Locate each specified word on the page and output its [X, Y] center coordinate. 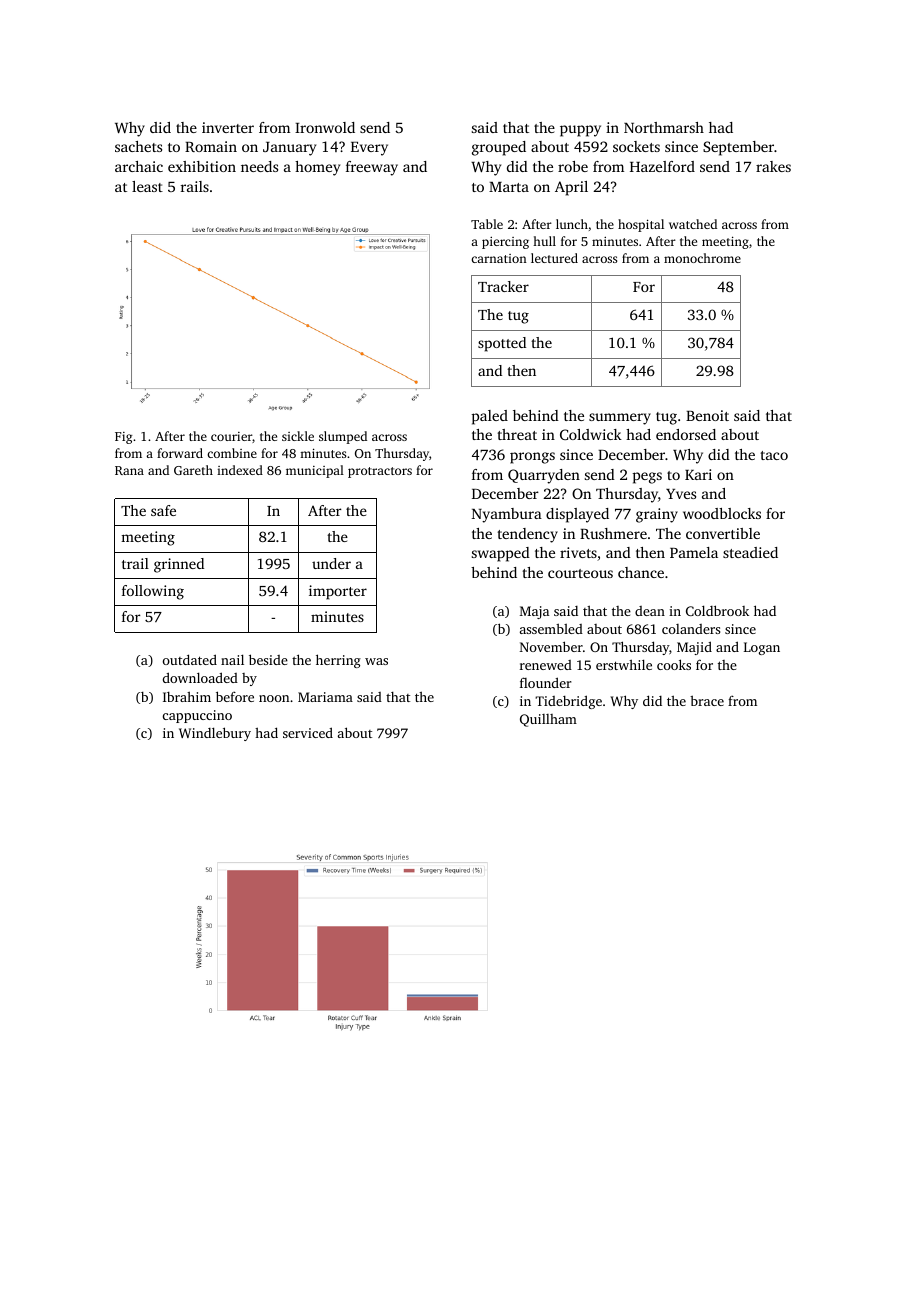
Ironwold [325, 127]
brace [707, 700]
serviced [308, 732]
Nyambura [507, 515]
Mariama [325, 697]
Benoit [707, 415]
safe [163, 510]
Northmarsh [664, 127]
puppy [580, 131]
